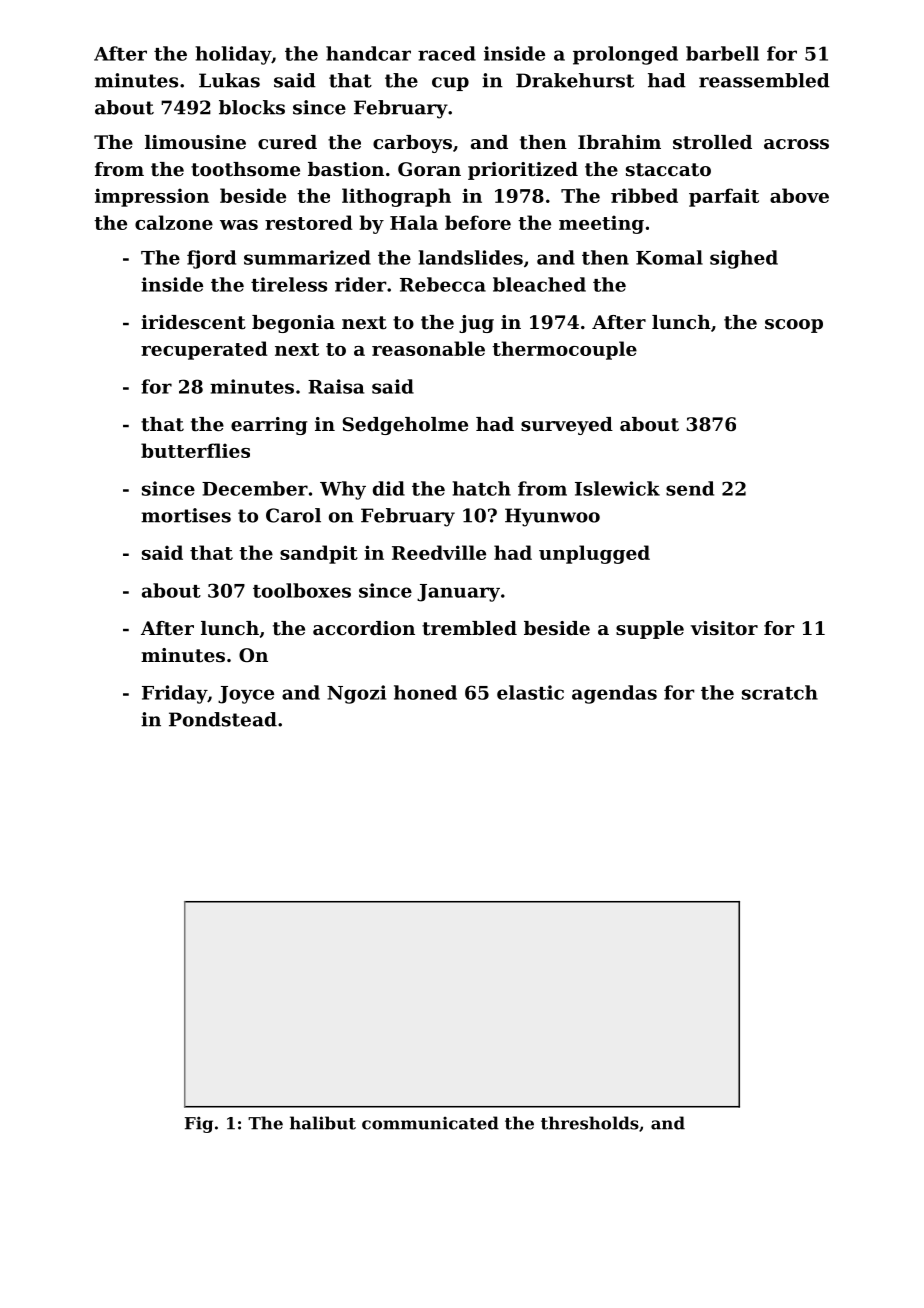  Describe the element at coordinates (794, 326) in the screenshot. I see `scoop` at that location.
